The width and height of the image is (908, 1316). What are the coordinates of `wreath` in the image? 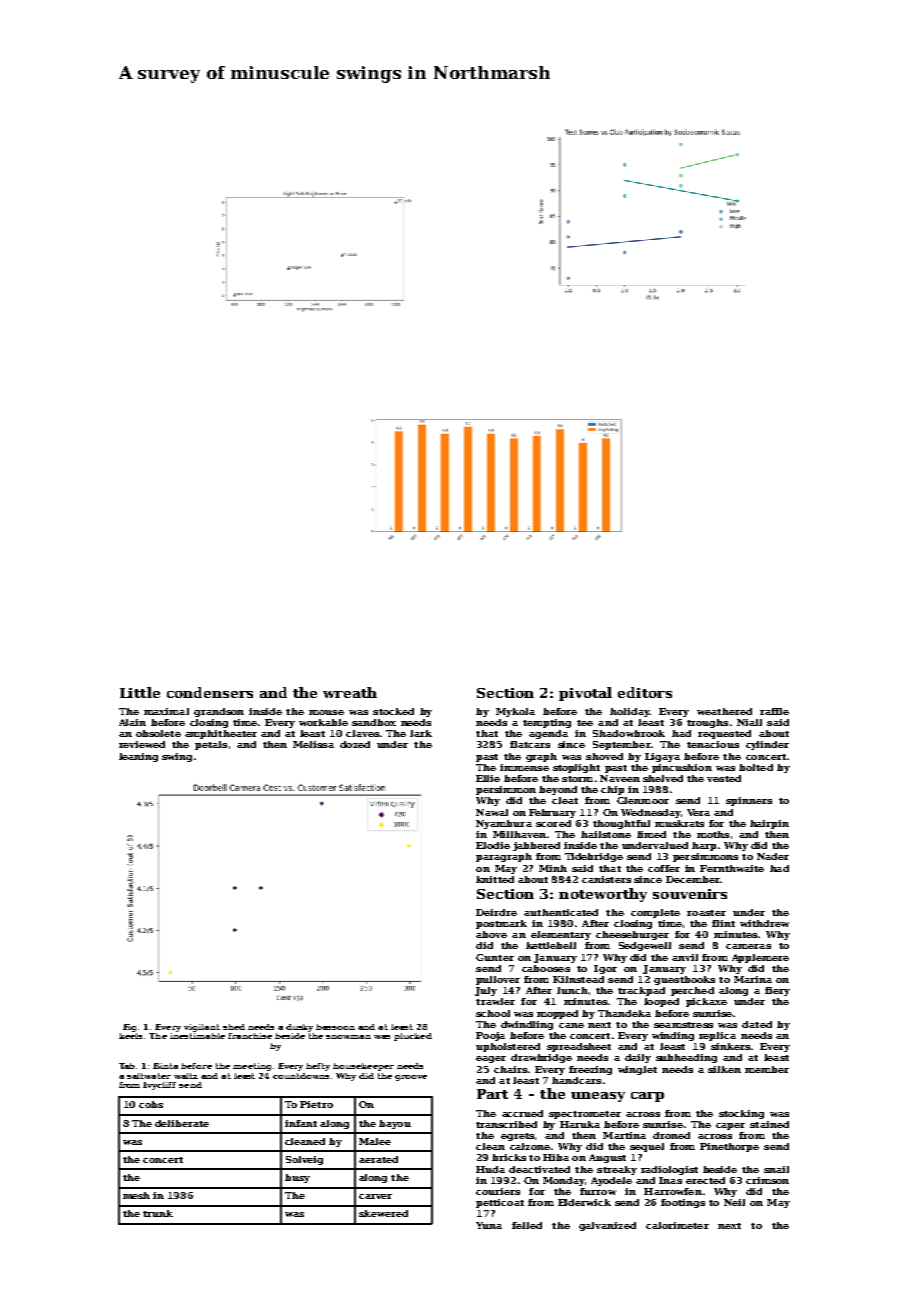 It's located at (350, 692).
